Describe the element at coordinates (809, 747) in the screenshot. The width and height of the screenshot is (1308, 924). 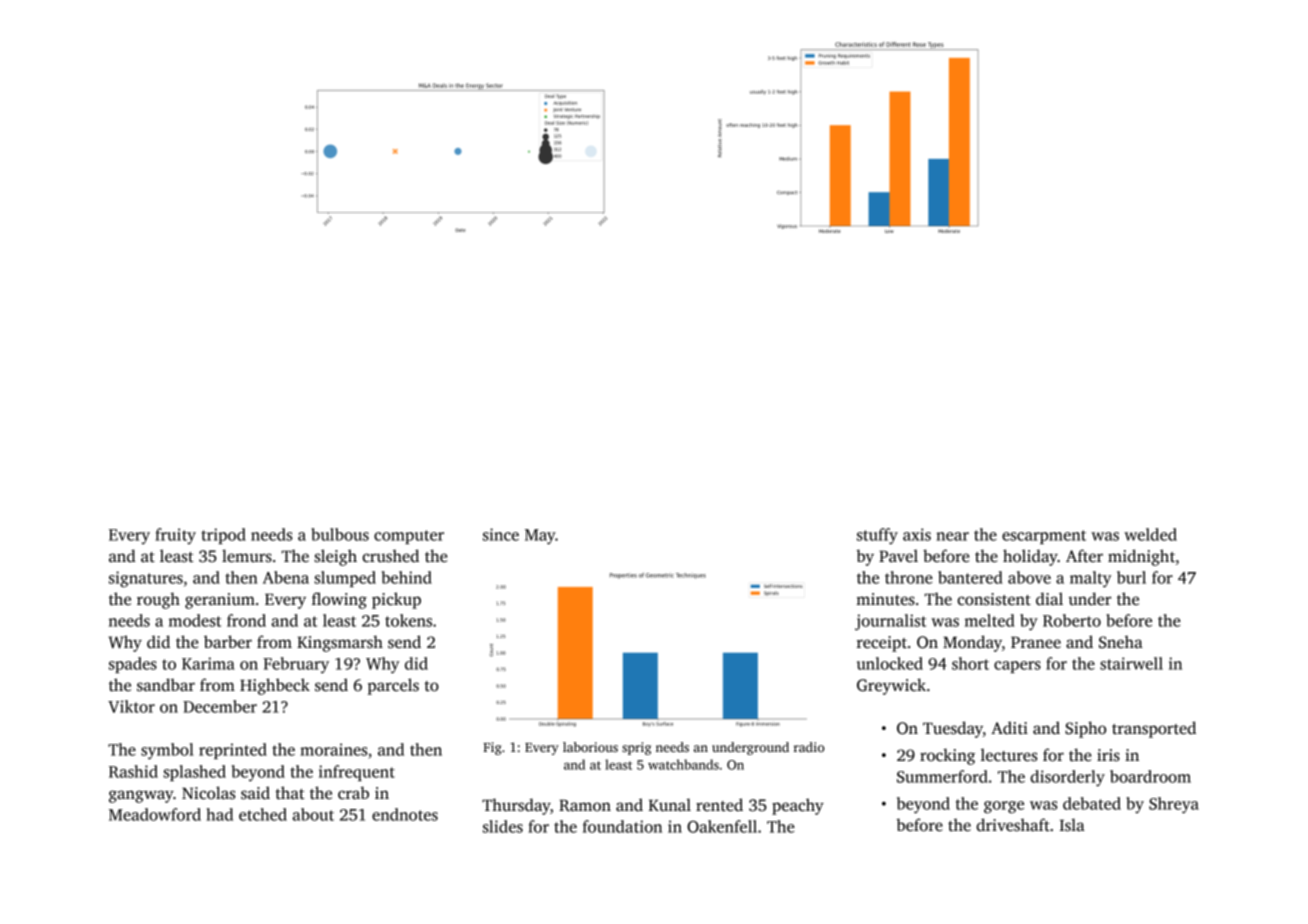
I see `radio` at that location.
